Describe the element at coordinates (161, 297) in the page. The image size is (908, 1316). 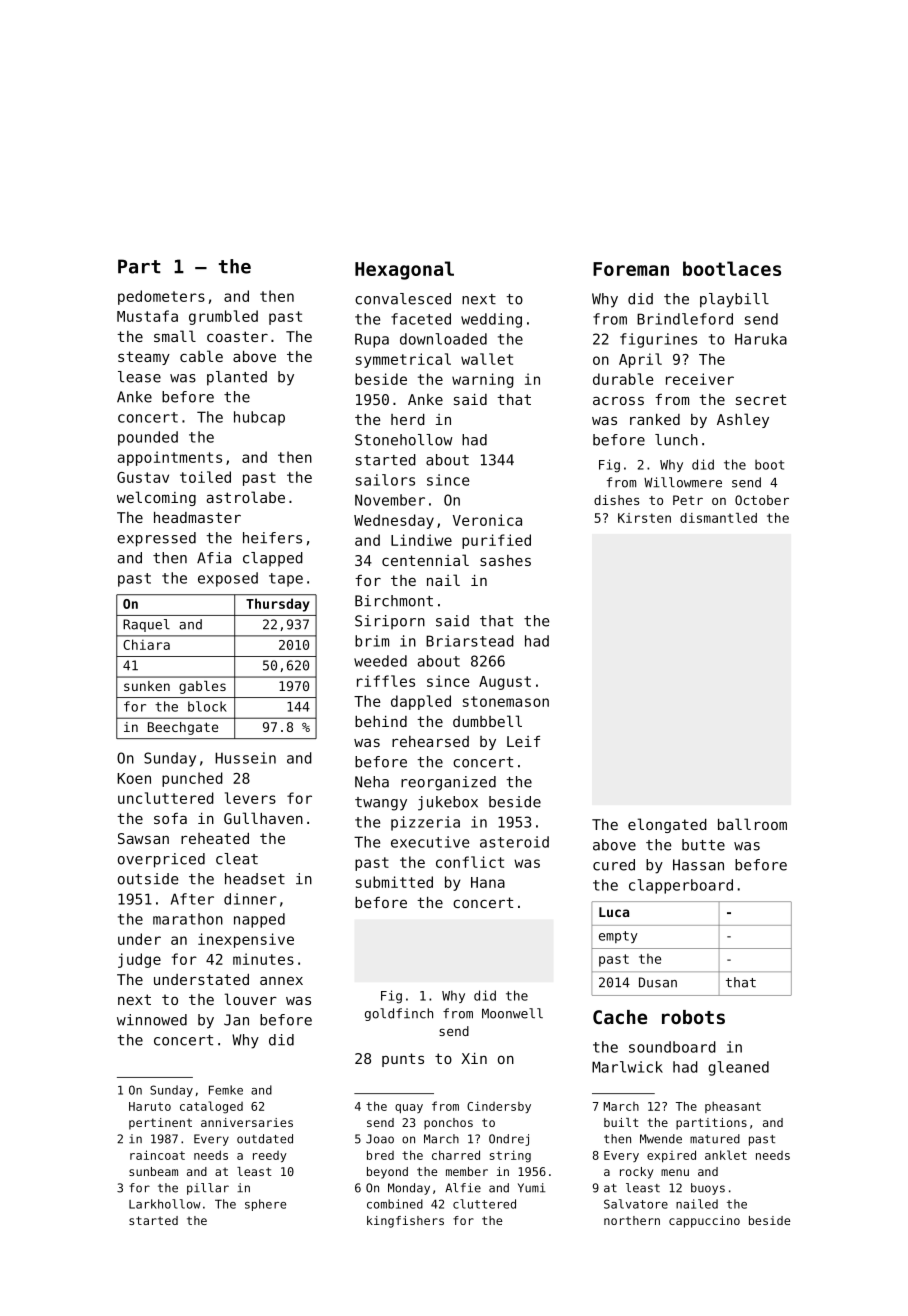
I see `pedometers` at that location.
